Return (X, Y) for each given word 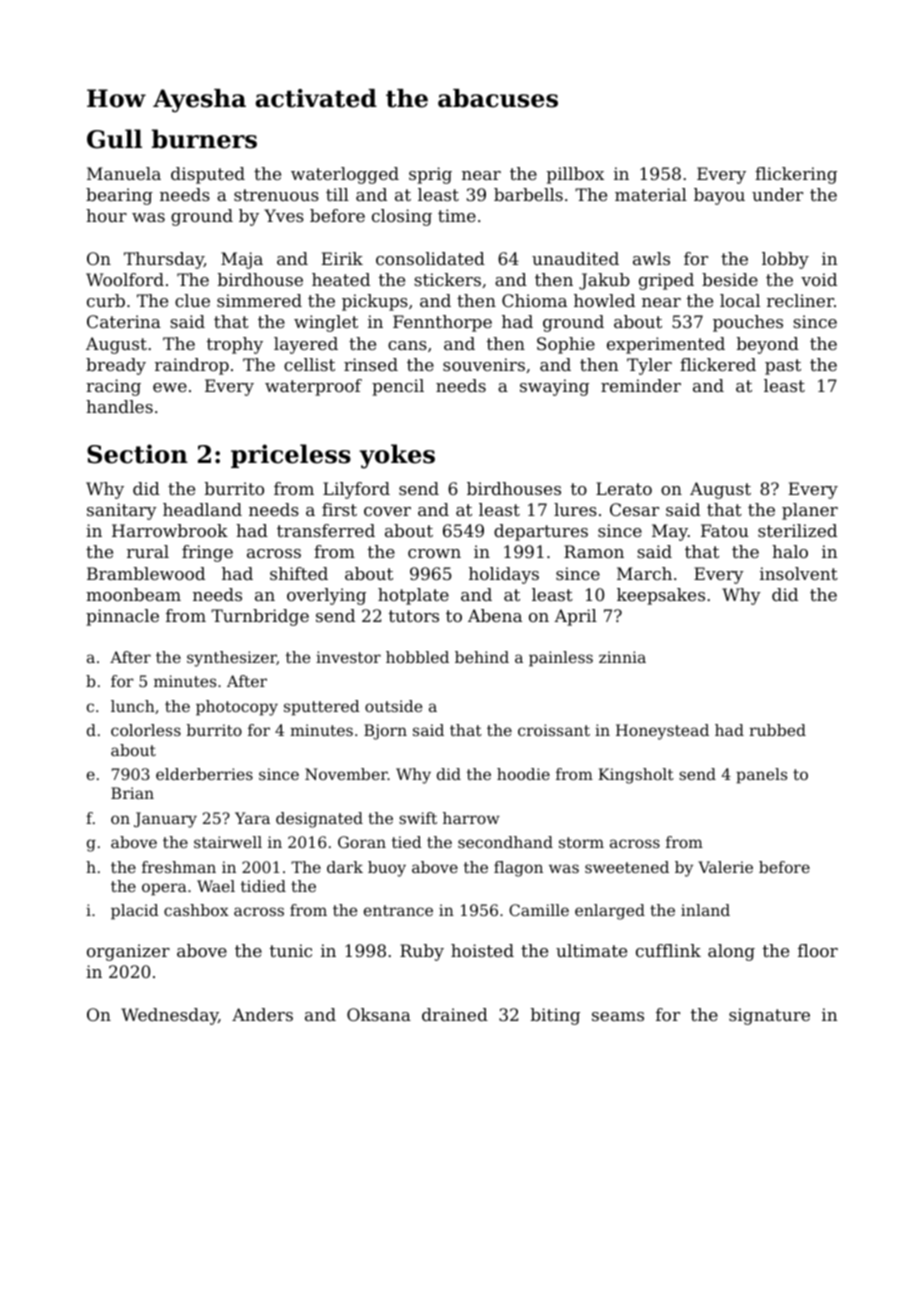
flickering (796, 175)
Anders (262, 1014)
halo (790, 551)
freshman (179, 867)
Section (137, 454)
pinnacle (122, 617)
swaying (554, 387)
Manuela (124, 173)
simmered (259, 300)
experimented (666, 345)
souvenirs (484, 364)
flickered (718, 364)
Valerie (725, 867)
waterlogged (345, 175)
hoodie (523, 774)
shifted (299, 573)
